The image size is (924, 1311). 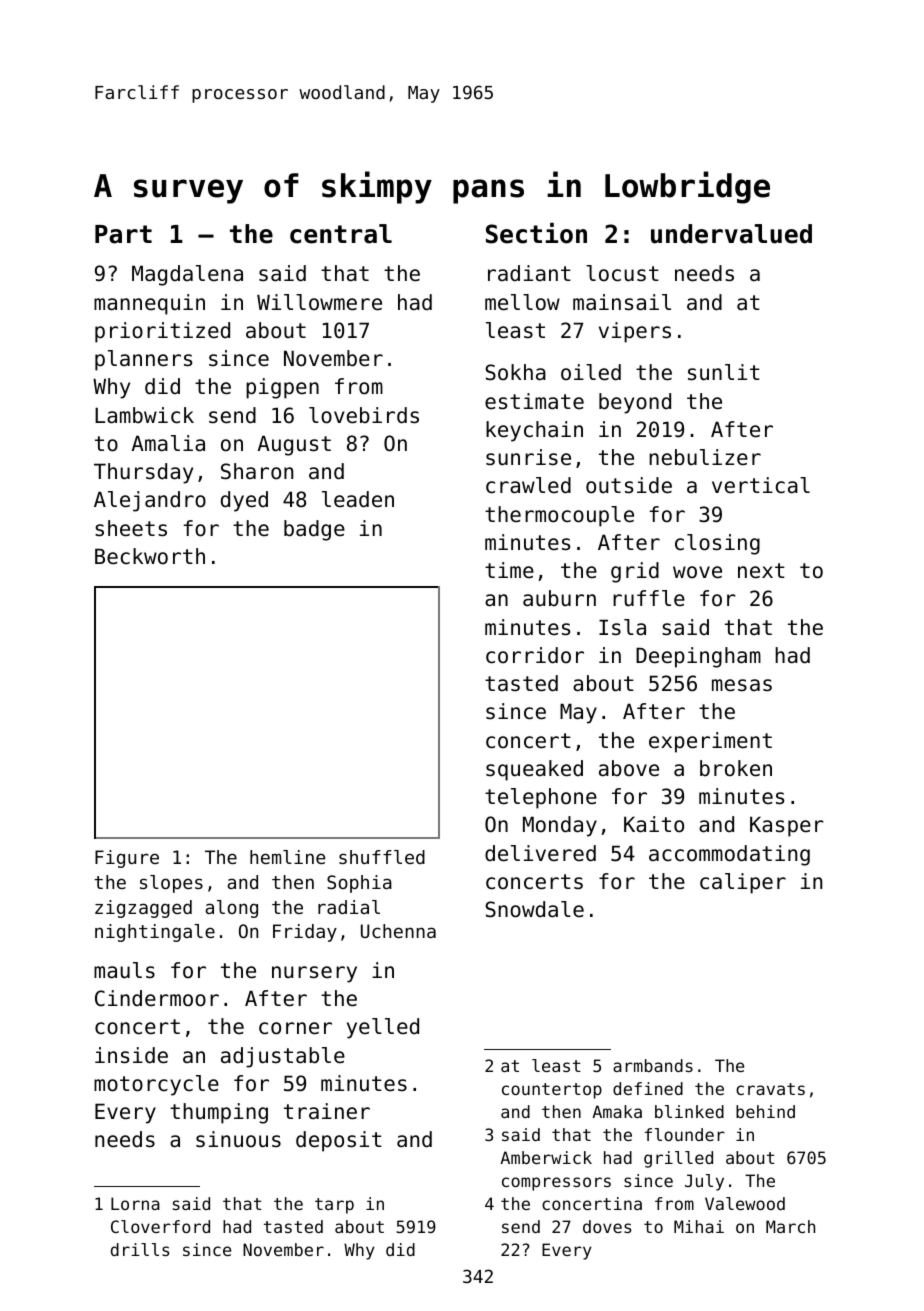 What do you see at coordinates (535, 655) in the screenshot?
I see `corridor` at bounding box center [535, 655].
